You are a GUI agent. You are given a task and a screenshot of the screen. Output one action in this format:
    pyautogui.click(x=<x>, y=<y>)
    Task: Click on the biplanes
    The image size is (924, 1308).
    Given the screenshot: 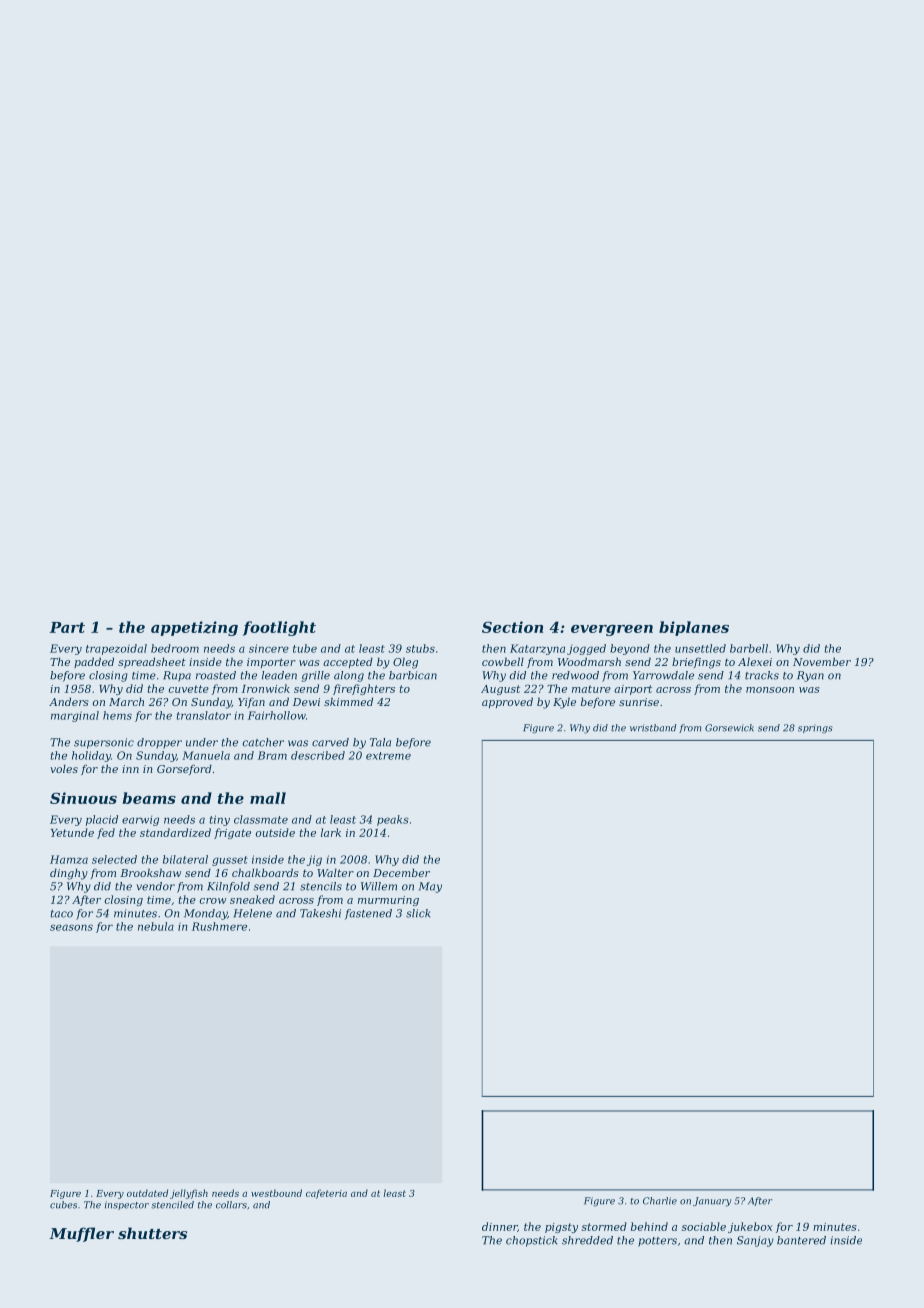 What is the action you would take?
    pyautogui.click(x=694, y=628)
